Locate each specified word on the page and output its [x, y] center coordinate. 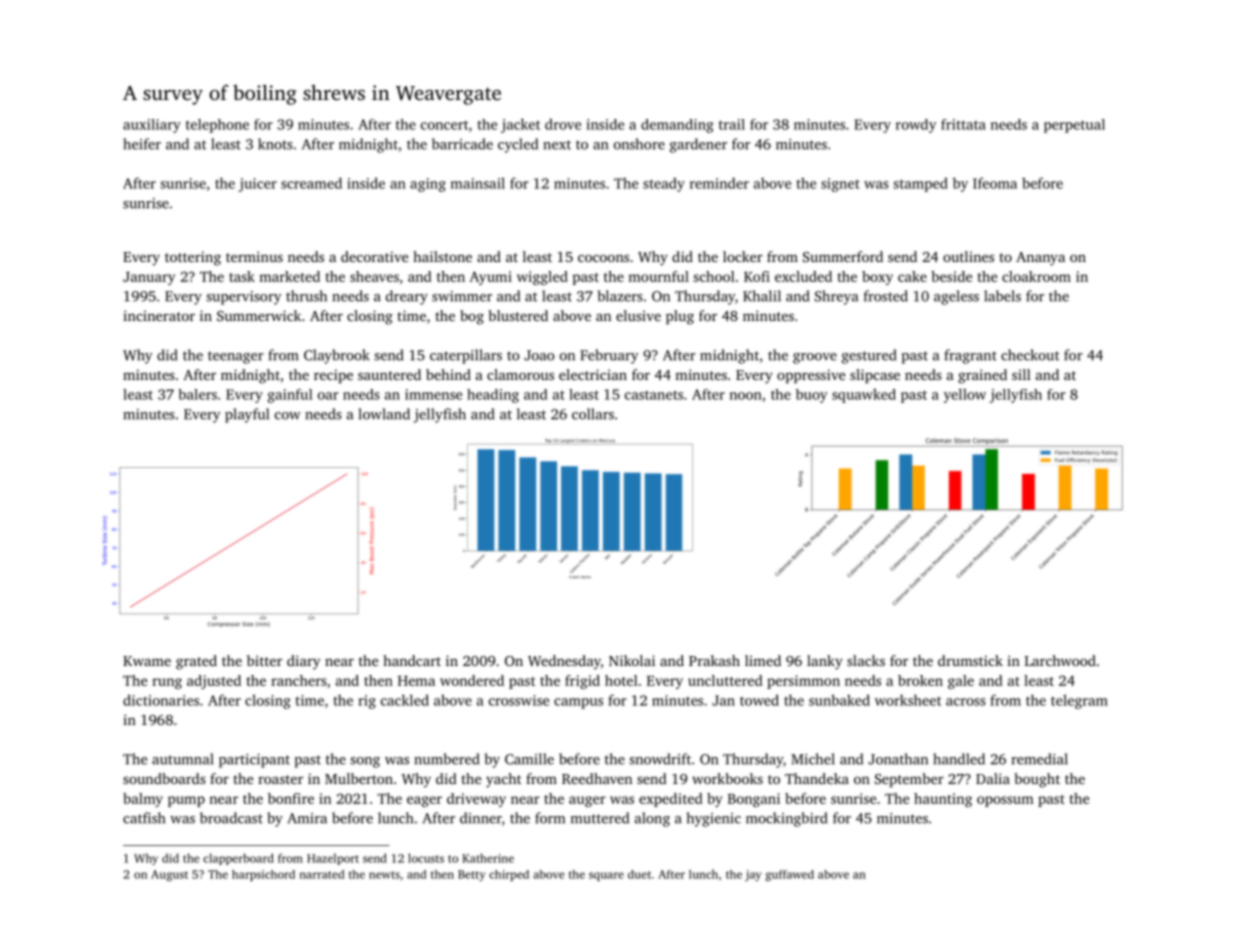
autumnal [183, 759]
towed [759, 700]
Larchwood [1060, 660]
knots [275, 144]
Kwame [147, 661]
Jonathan [898, 759]
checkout [1030, 355]
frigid [582, 682]
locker [743, 256]
